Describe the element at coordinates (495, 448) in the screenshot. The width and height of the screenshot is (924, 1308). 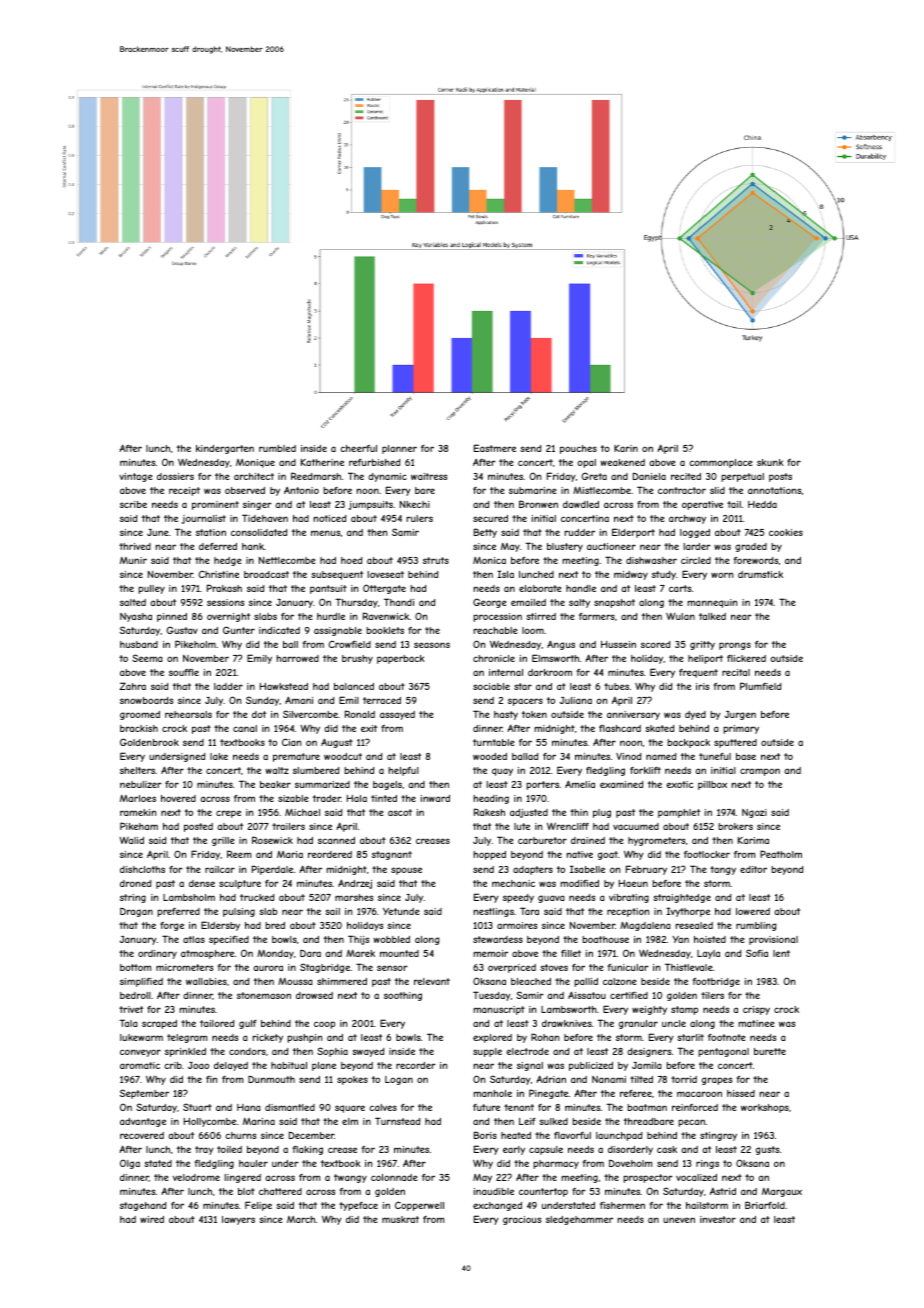
I see `Eastmere` at that location.
